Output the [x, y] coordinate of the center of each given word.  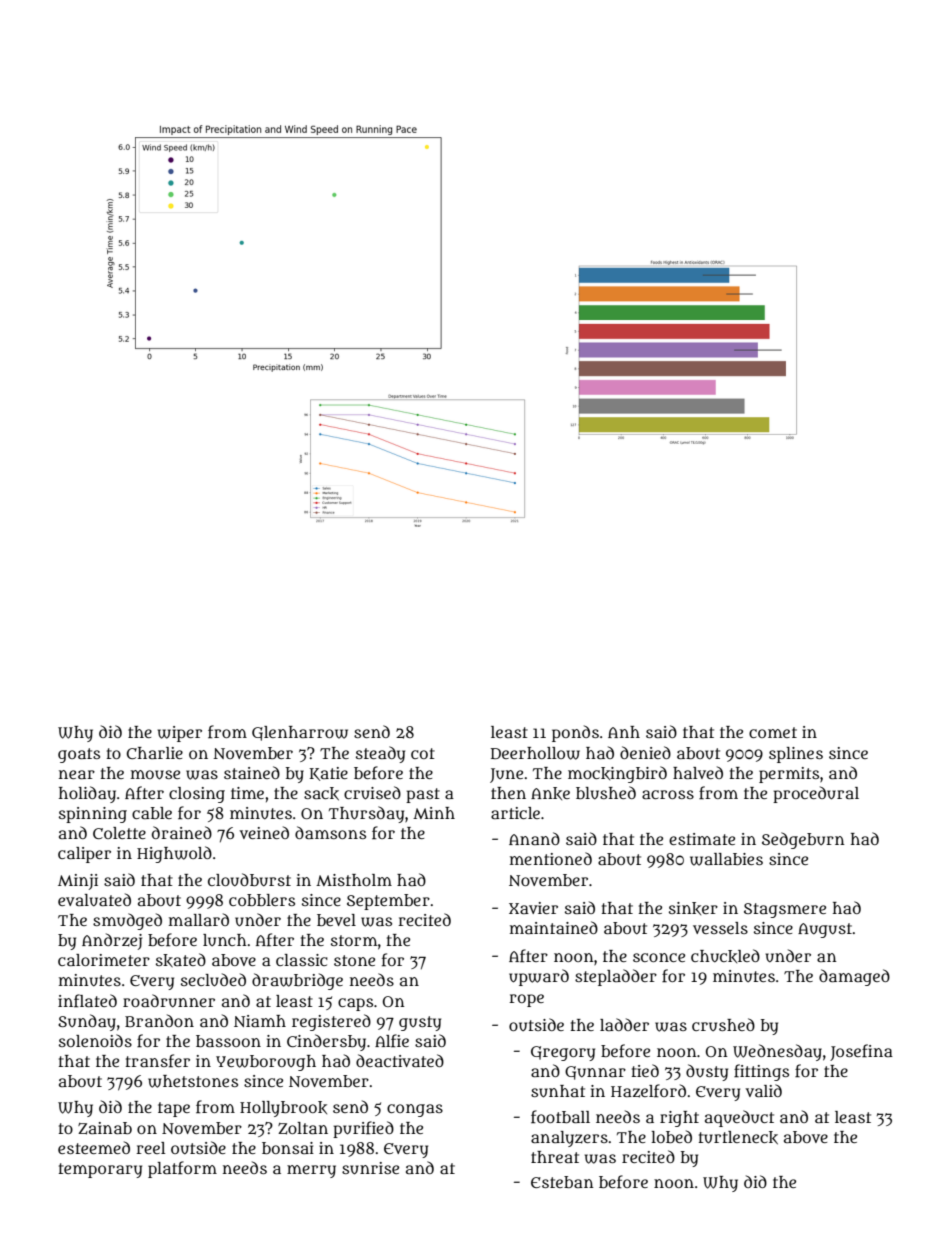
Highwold [174, 854]
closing [197, 795]
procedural [816, 794]
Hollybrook [283, 1109]
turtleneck [738, 1138]
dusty [707, 1072]
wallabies [726, 859]
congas [415, 1110]
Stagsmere [785, 910]
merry [311, 1171]
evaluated [94, 899]
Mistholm [354, 880]
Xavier [533, 908]
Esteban [562, 1182]
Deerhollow [535, 753]
